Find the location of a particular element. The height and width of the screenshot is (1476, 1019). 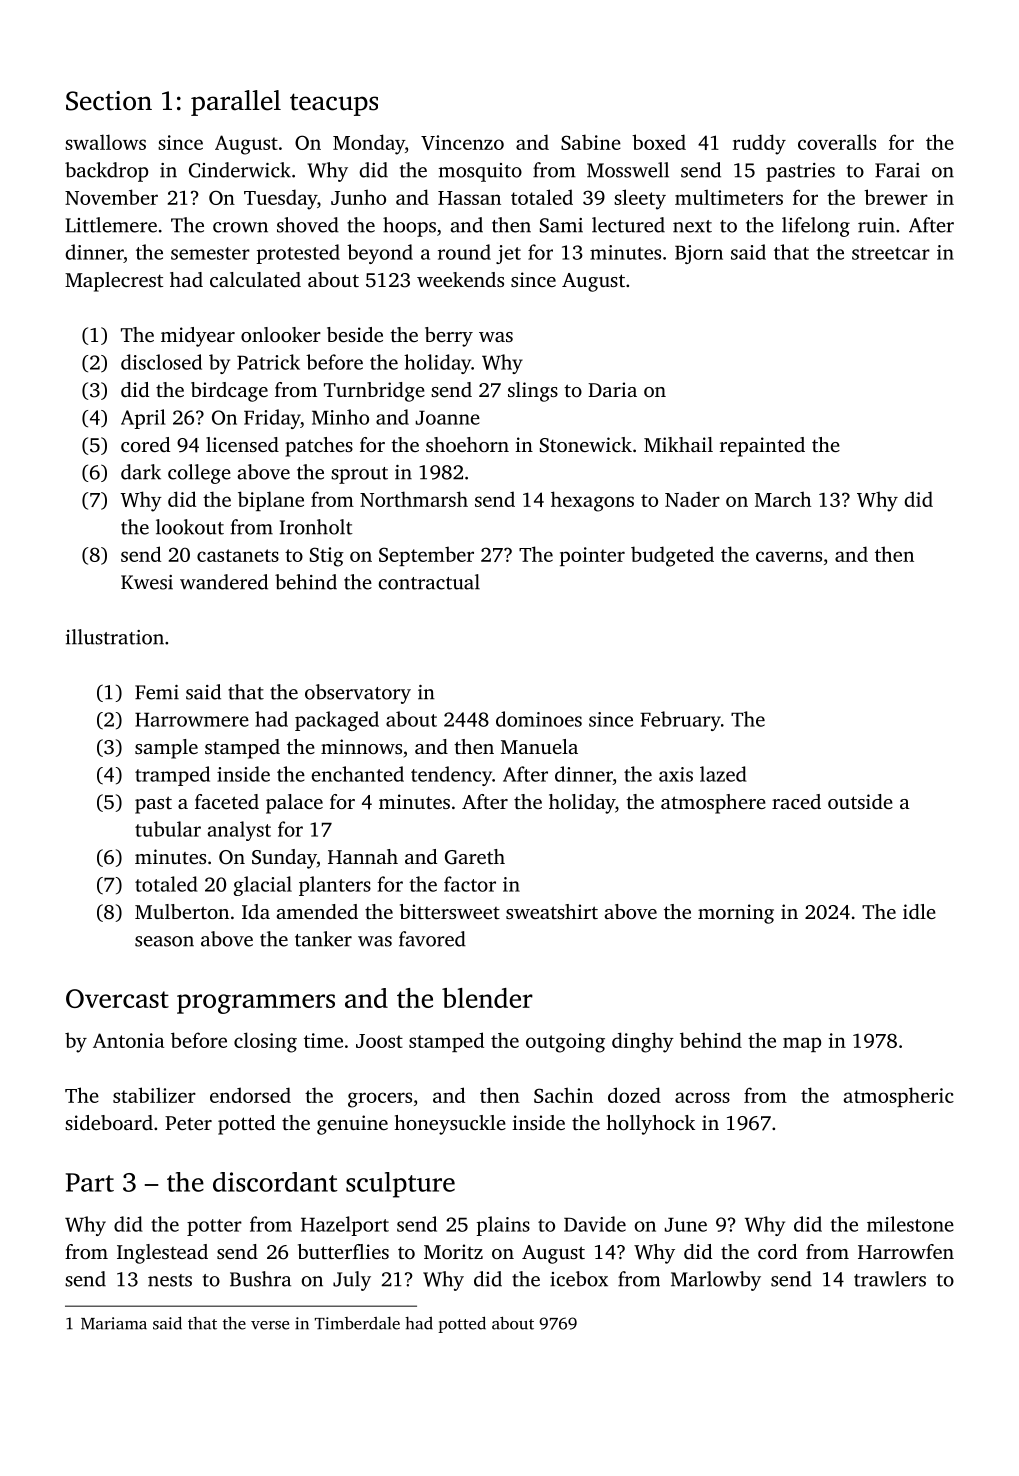

boxed is located at coordinates (659, 142).
